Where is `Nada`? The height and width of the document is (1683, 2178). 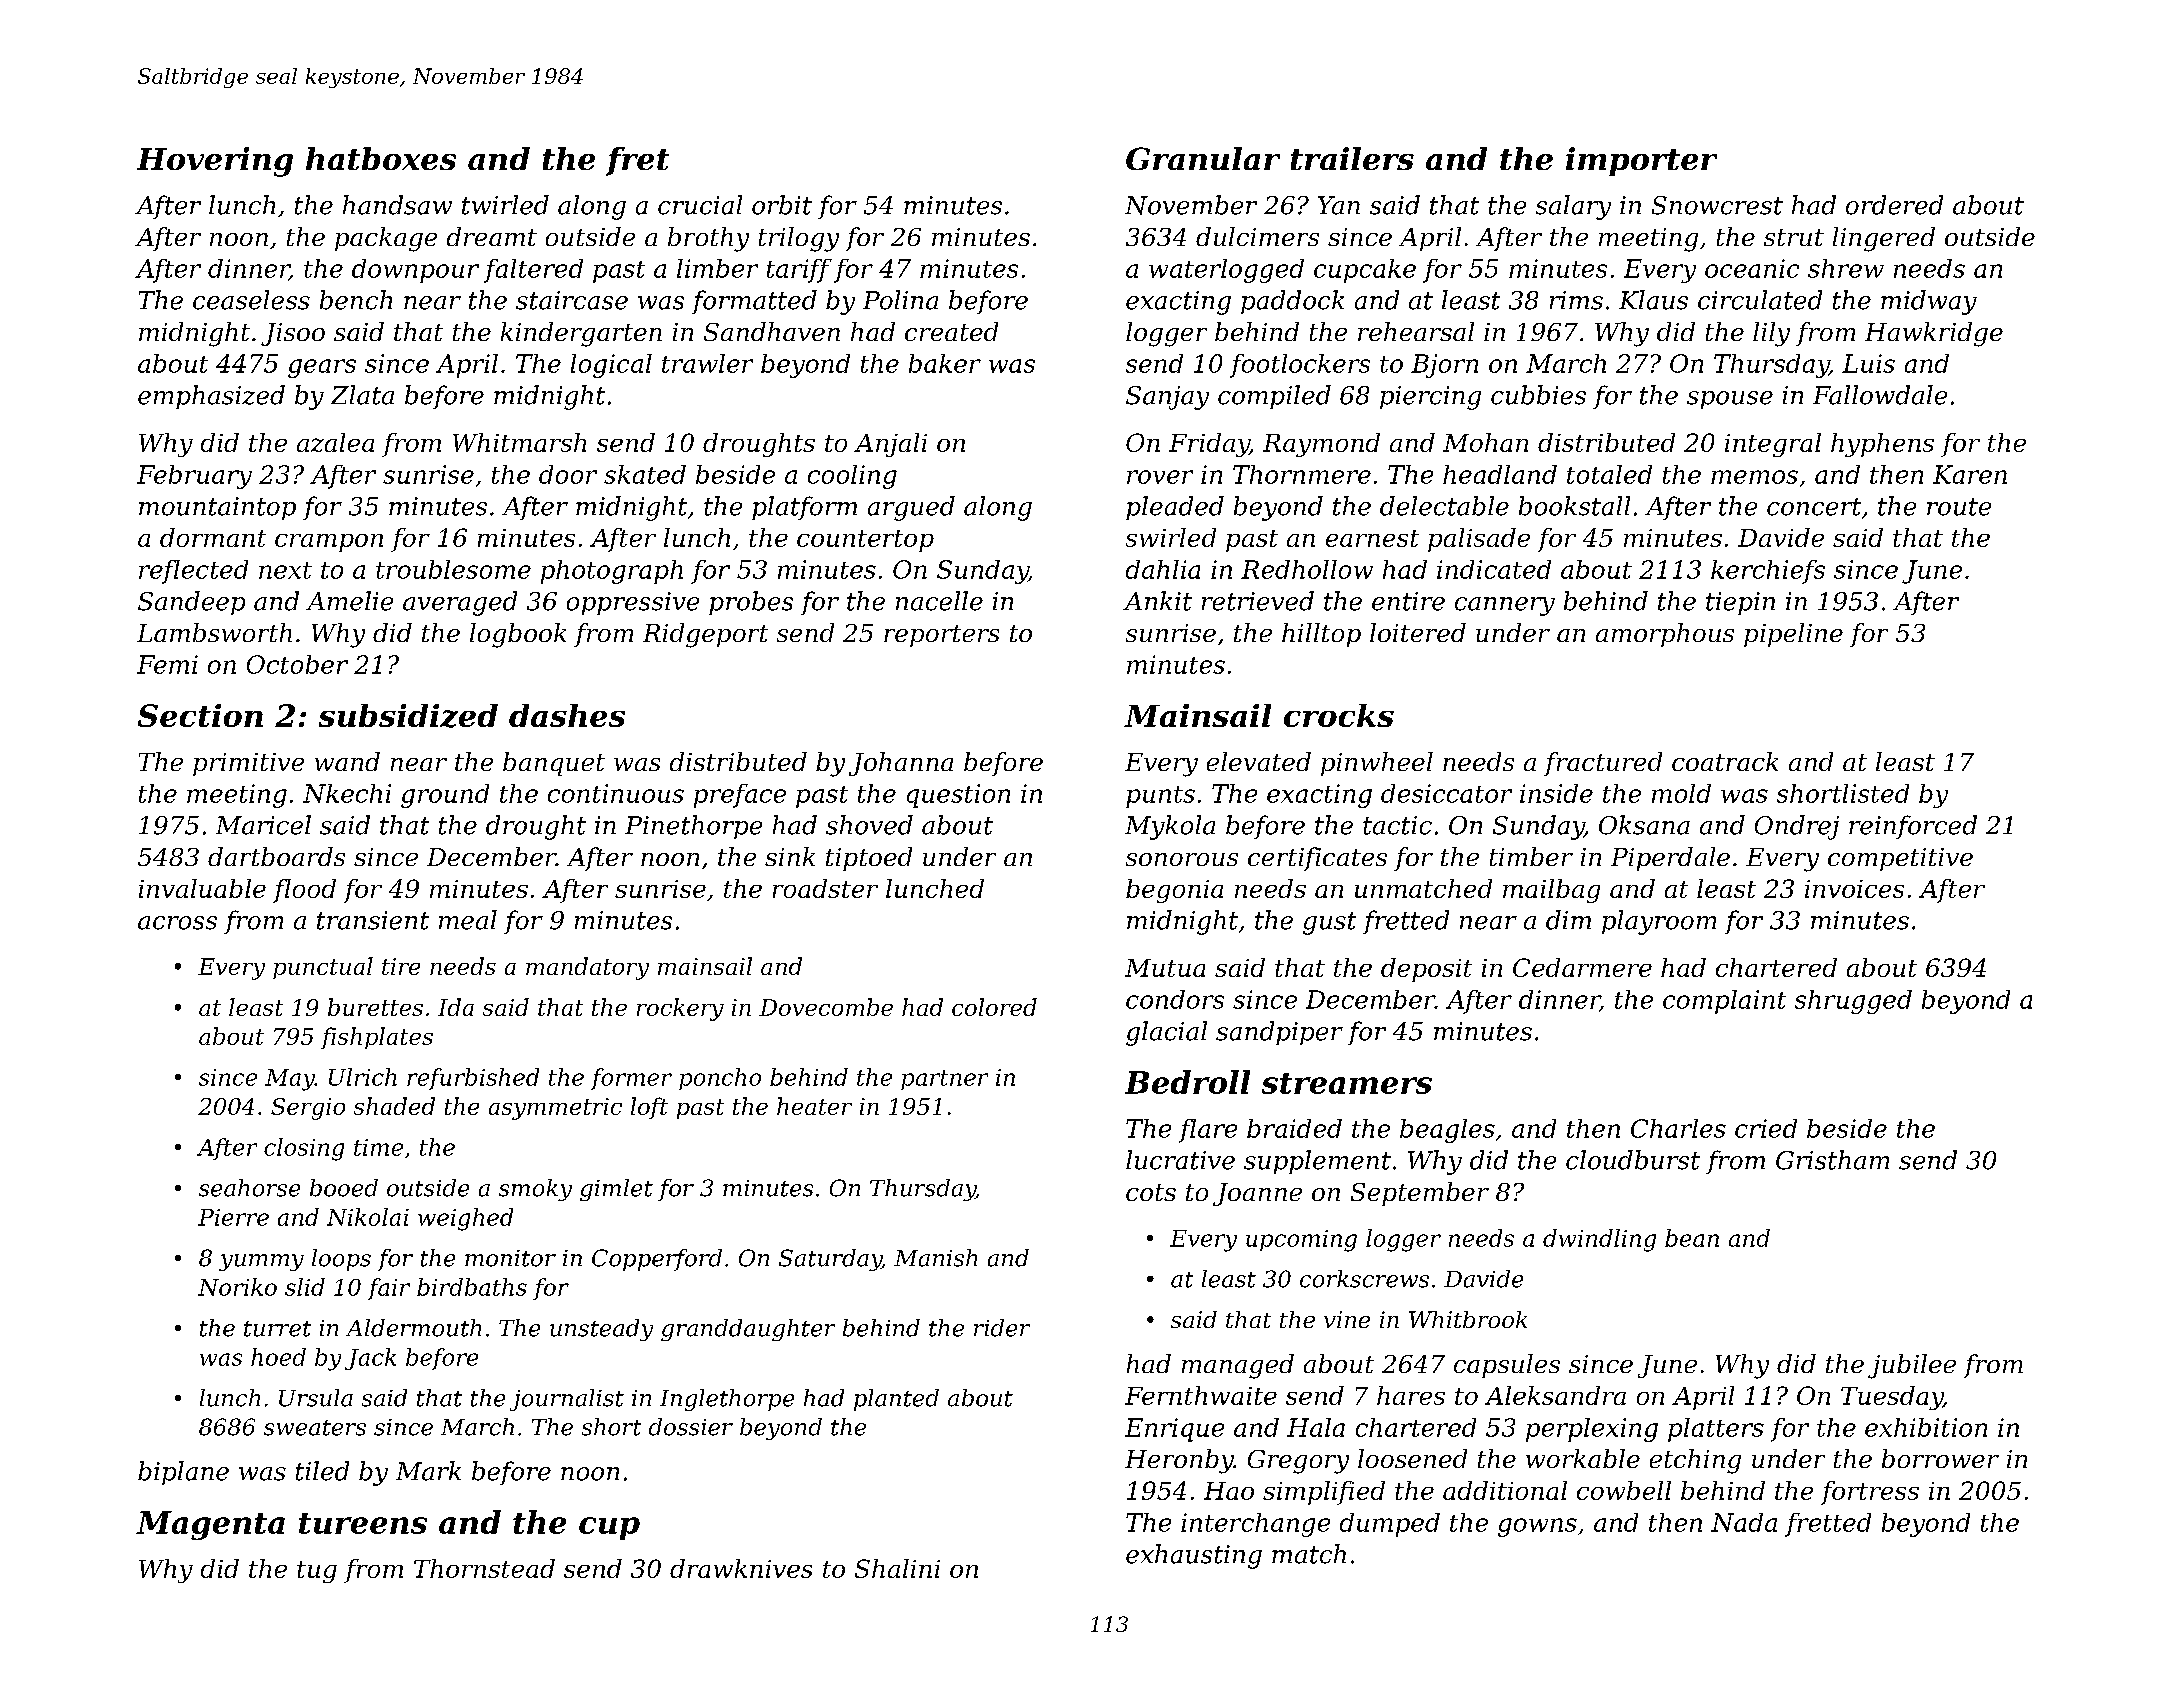 Nada is located at coordinates (1744, 1522).
